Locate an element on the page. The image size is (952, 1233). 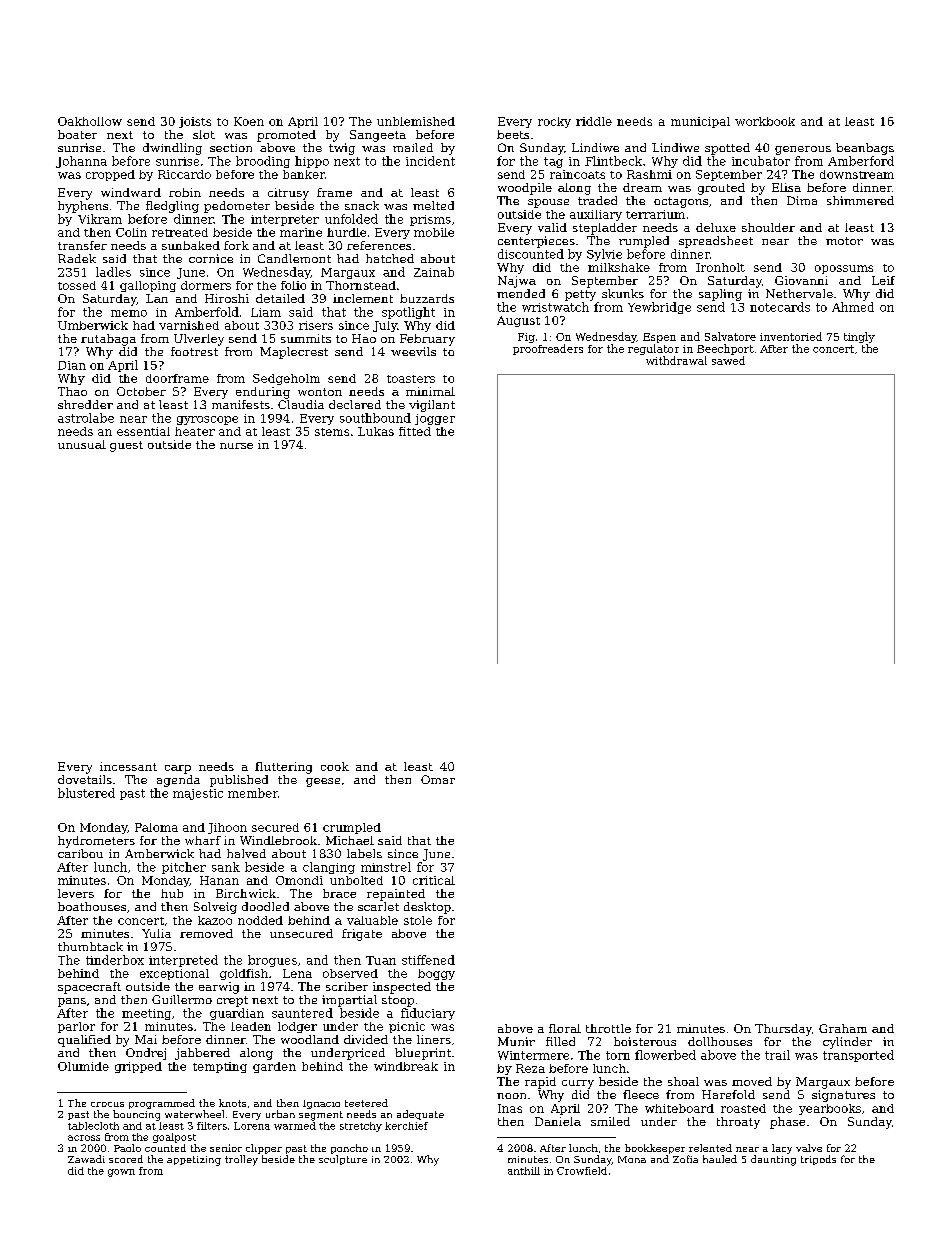
critical is located at coordinates (434, 880).
